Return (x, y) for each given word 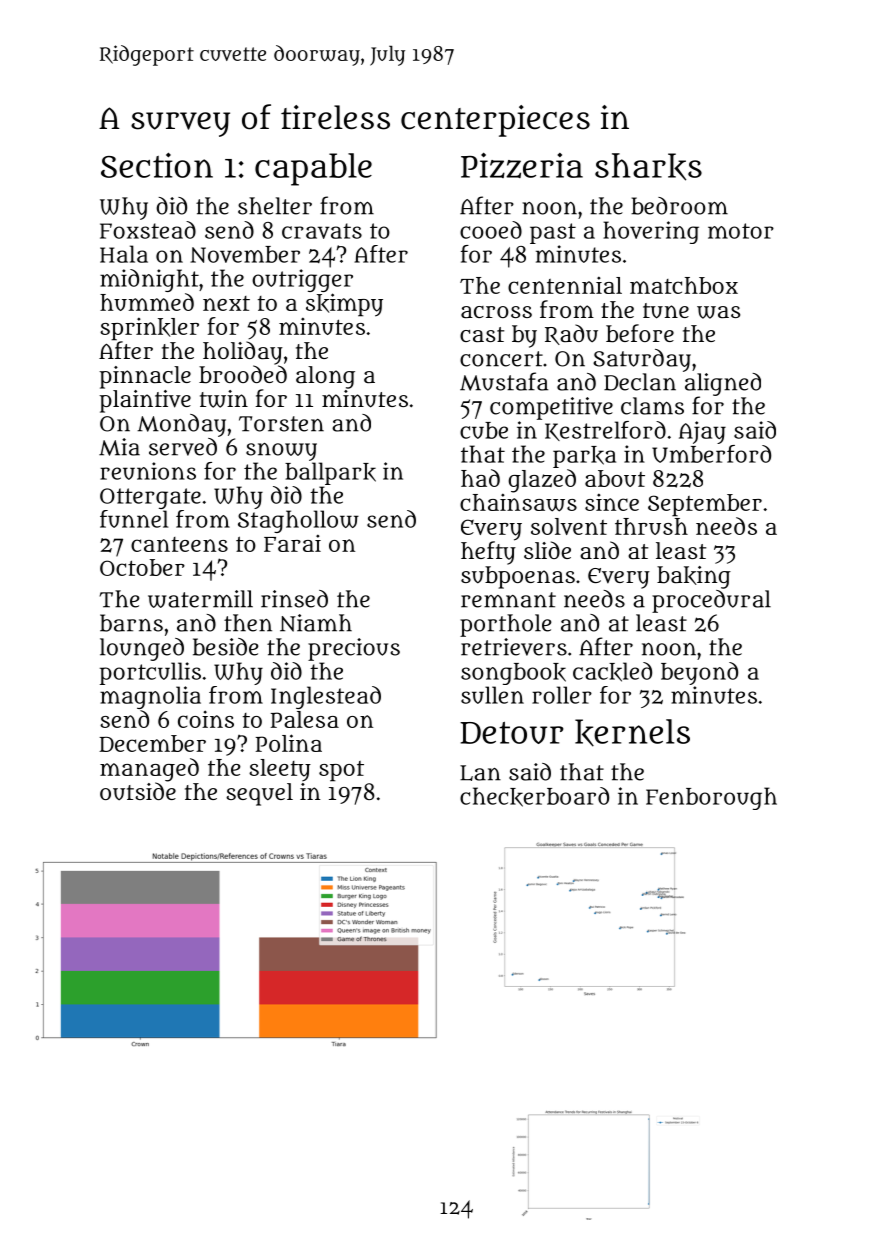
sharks (648, 167)
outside (138, 791)
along (325, 377)
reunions (148, 471)
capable (313, 169)
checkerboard (534, 797)
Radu (571, 334)
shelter (275, 206)
